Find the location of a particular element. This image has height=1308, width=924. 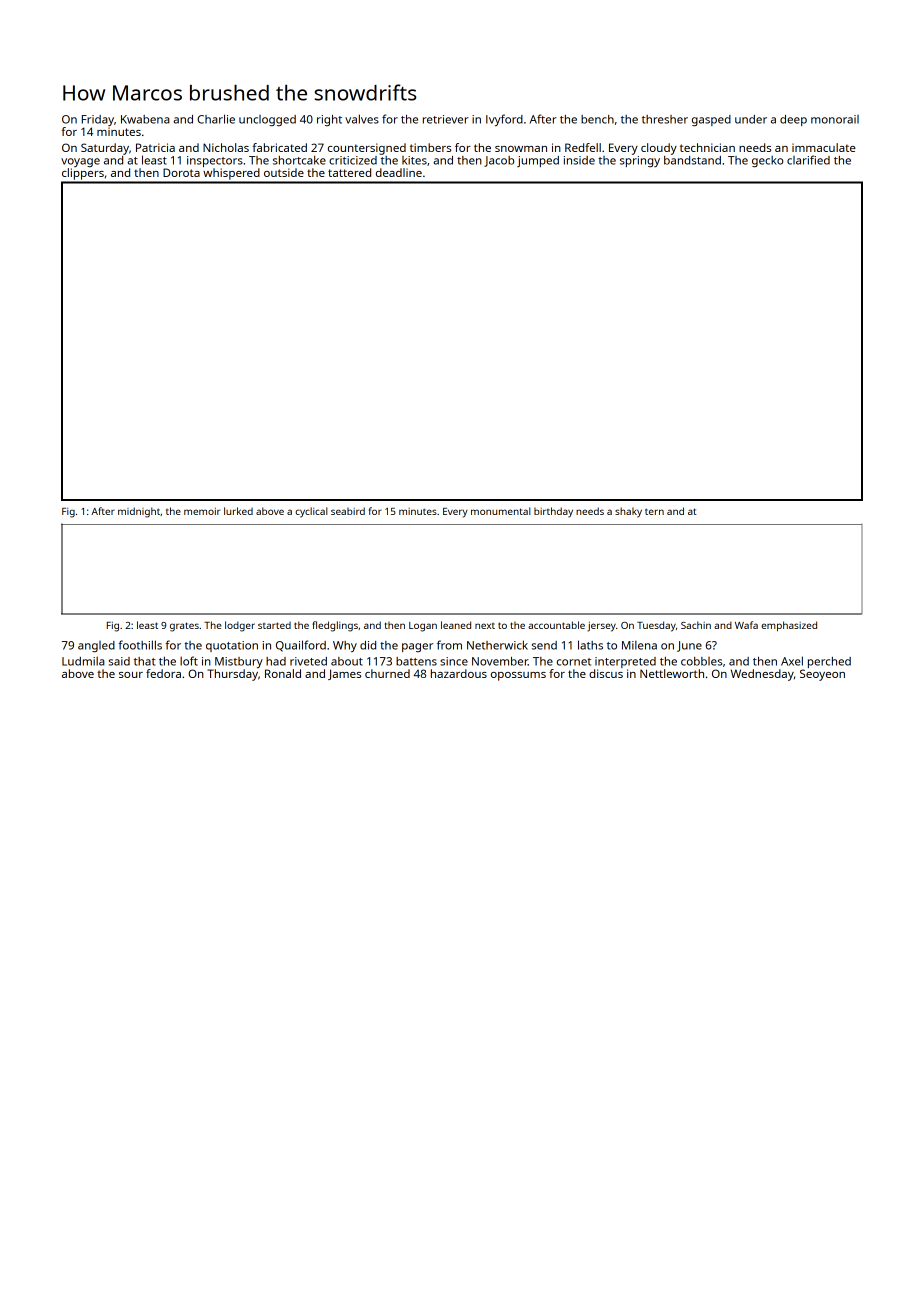

memoir is located at coordinates (202, 511).
